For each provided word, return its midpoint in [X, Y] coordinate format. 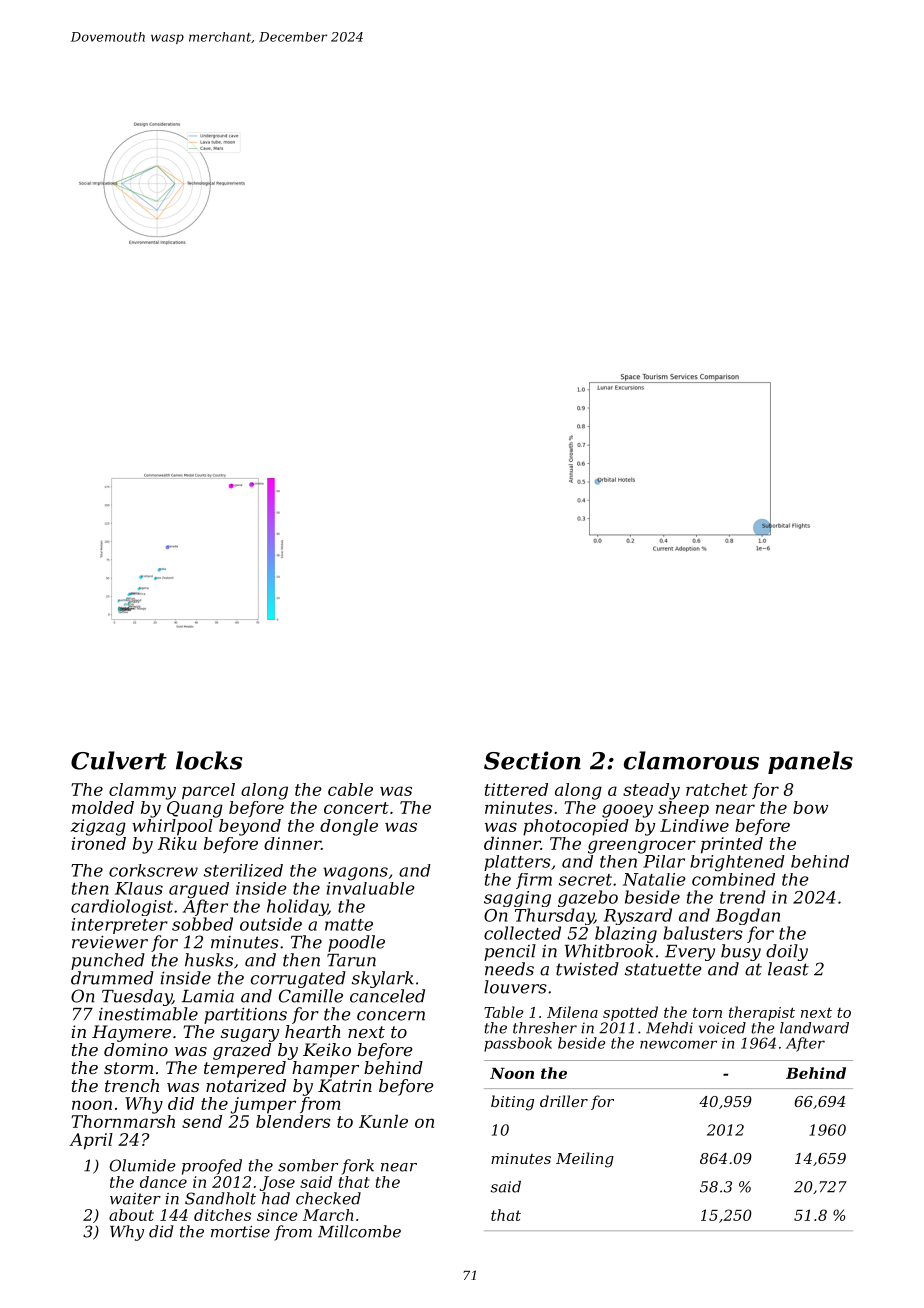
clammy [142, 791]
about [131, 1215]
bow [810, 807]
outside [271, 924]
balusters [703, 933]
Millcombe [359, 1231]
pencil [510, 952]
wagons [355, 874]
